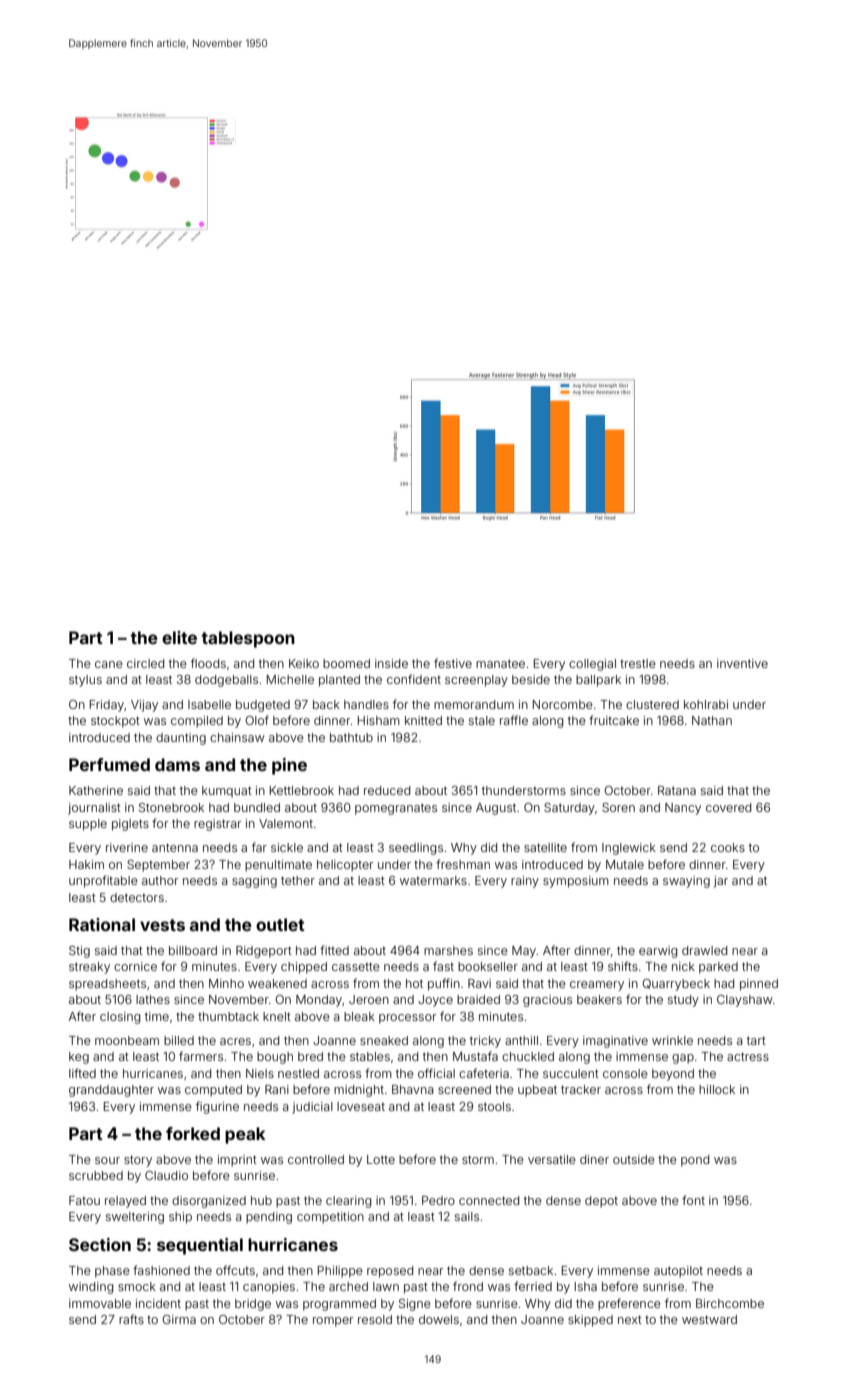 This screenshot has height=1400, width=849. Describe the element at coordinates (683, 1001) in the screenshot. I see `study` at that location.
